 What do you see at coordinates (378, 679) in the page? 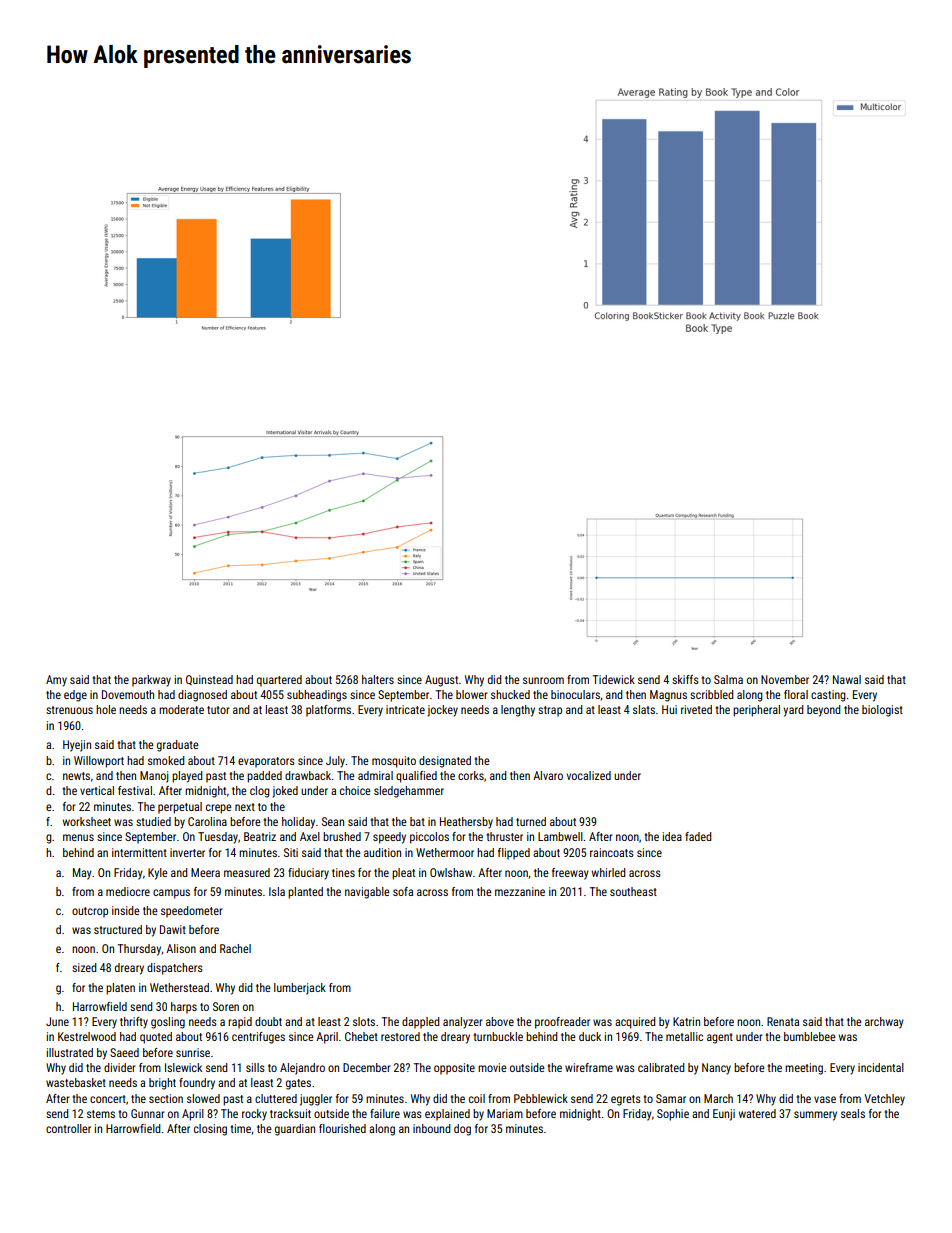
I see `halters` at bounding box center [378, 679].
